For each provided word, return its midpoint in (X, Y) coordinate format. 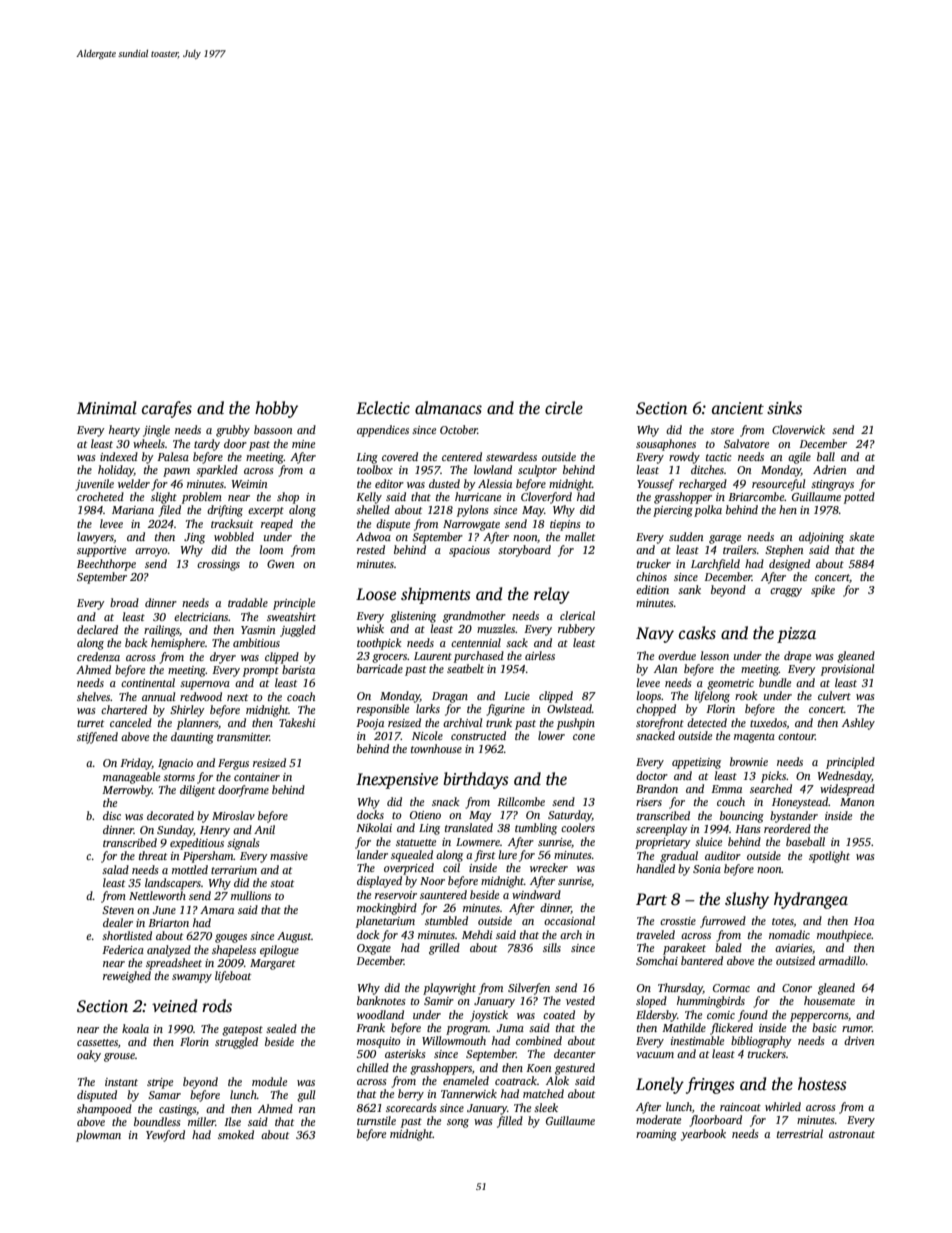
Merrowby (127, 791)
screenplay (662, 830)
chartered (124, 709)
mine (303, 444)
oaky (89, 1056)
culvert (834, 695)
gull (306, 1096)
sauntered (443, 894)
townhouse (436, 748)
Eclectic (383, 408)
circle (564, 408)
